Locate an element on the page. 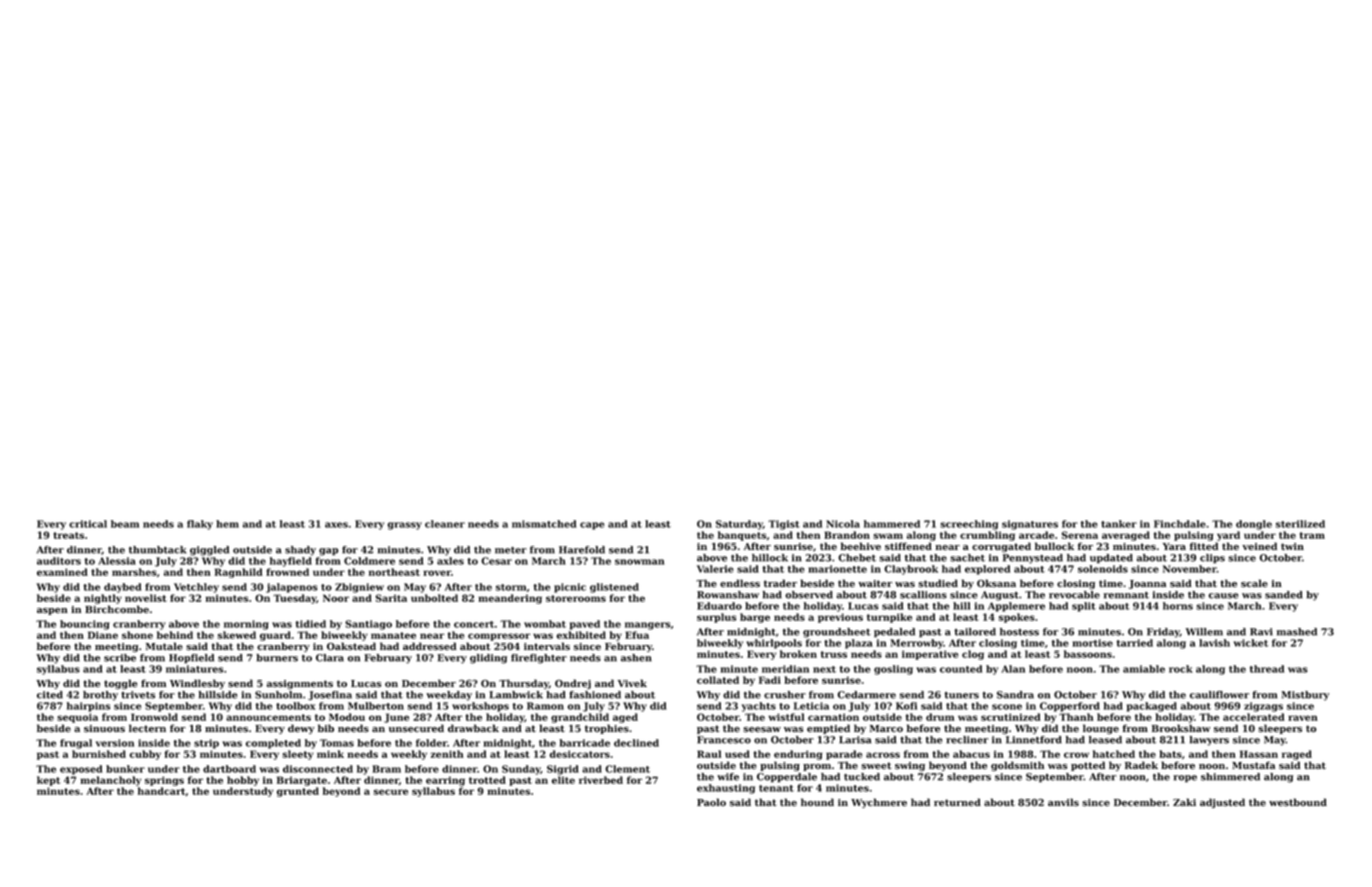 This page has height=887, width=1372. meandering is located at coordinates (510, 599).
